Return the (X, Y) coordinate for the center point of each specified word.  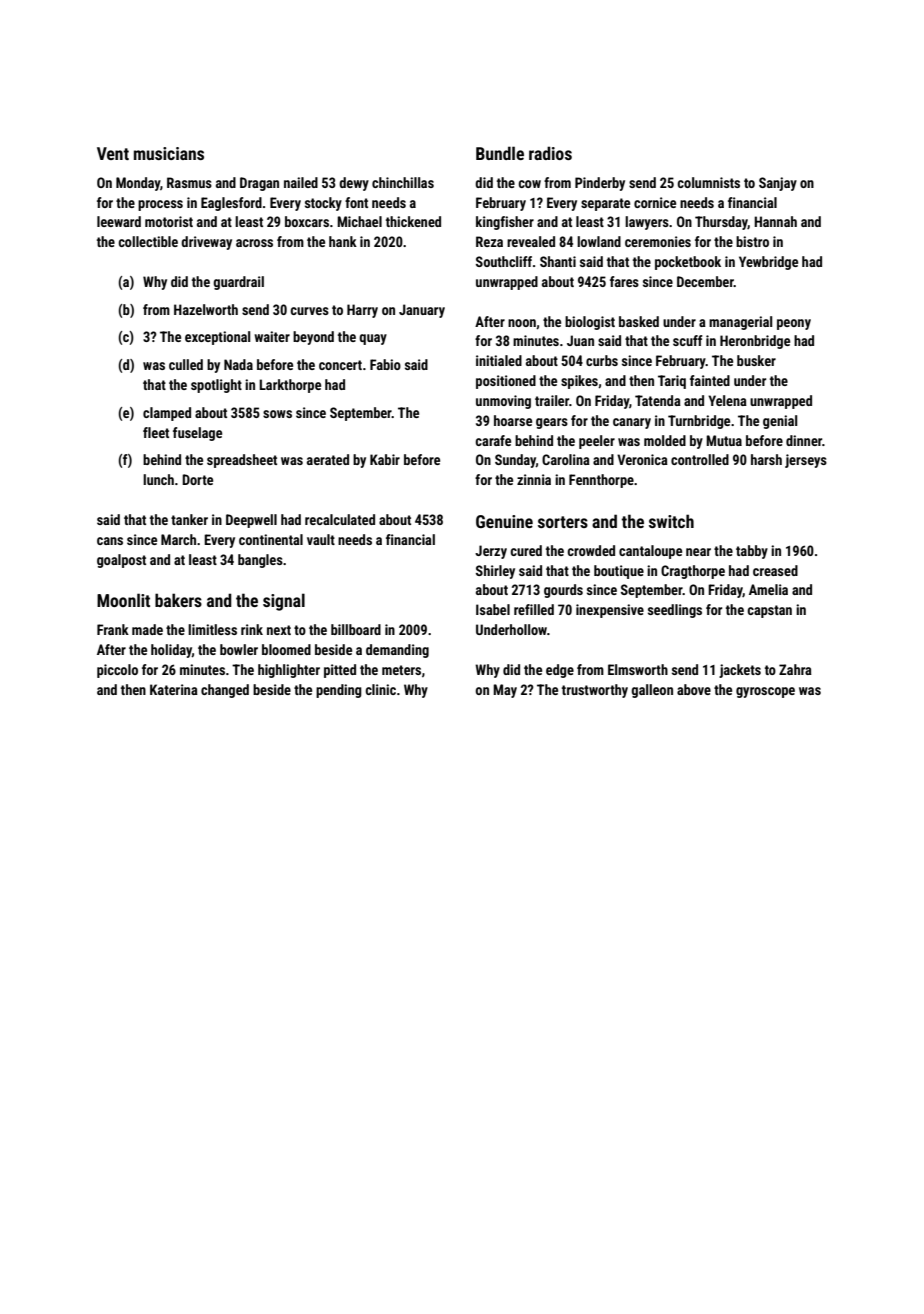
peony (794, 324)
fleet (156, 432)
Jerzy (491, 552)
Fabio (385, 364)
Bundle (500, 153)
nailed (301, 182)
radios (550, 153)
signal (284, 602)
